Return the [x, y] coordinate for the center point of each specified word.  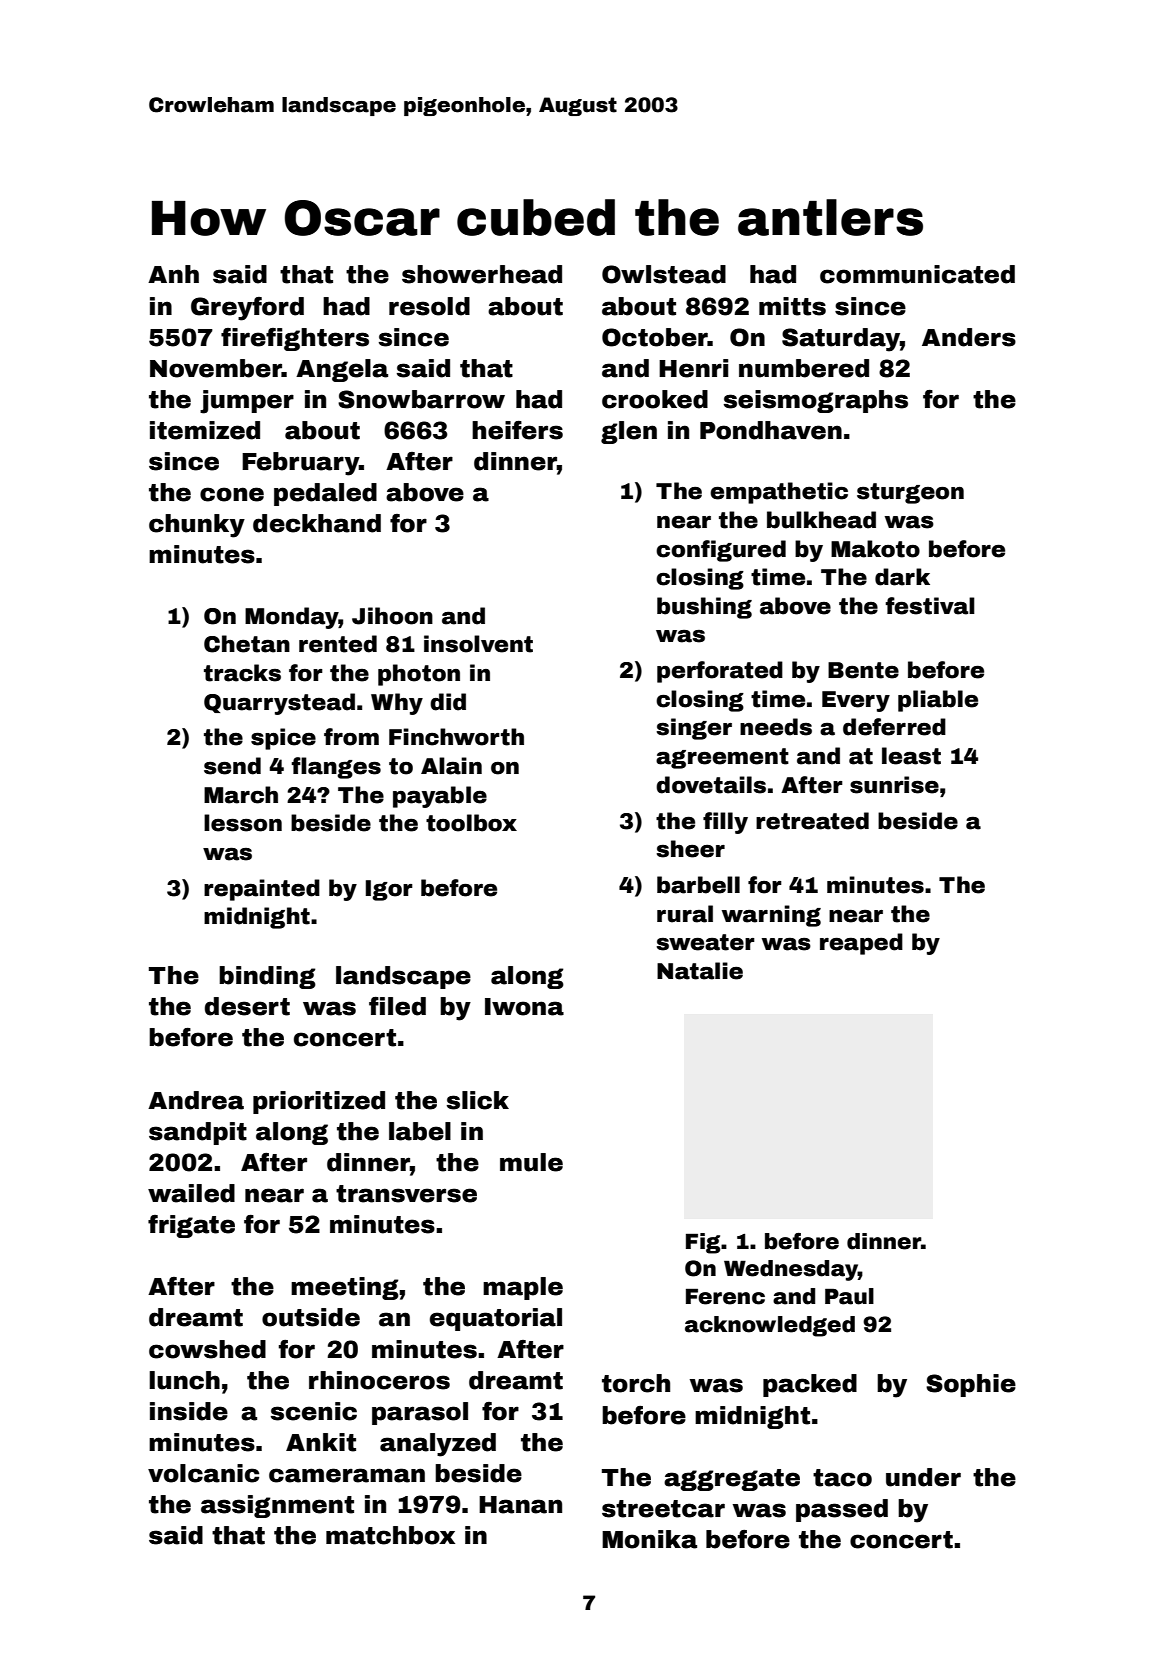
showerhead [482, 274]
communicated [917, 274]
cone [232, 494]
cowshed [207, 1349]
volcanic [203, 1473]
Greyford [247, 309]
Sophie [971, 1385]
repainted [262, 890]
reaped [861, 944]
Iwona [524, 1007]
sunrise [894, 785]
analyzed [438, 1445]
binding [267, 977]
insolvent [478, 644]
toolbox [471, 823]
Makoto [875, 549]
